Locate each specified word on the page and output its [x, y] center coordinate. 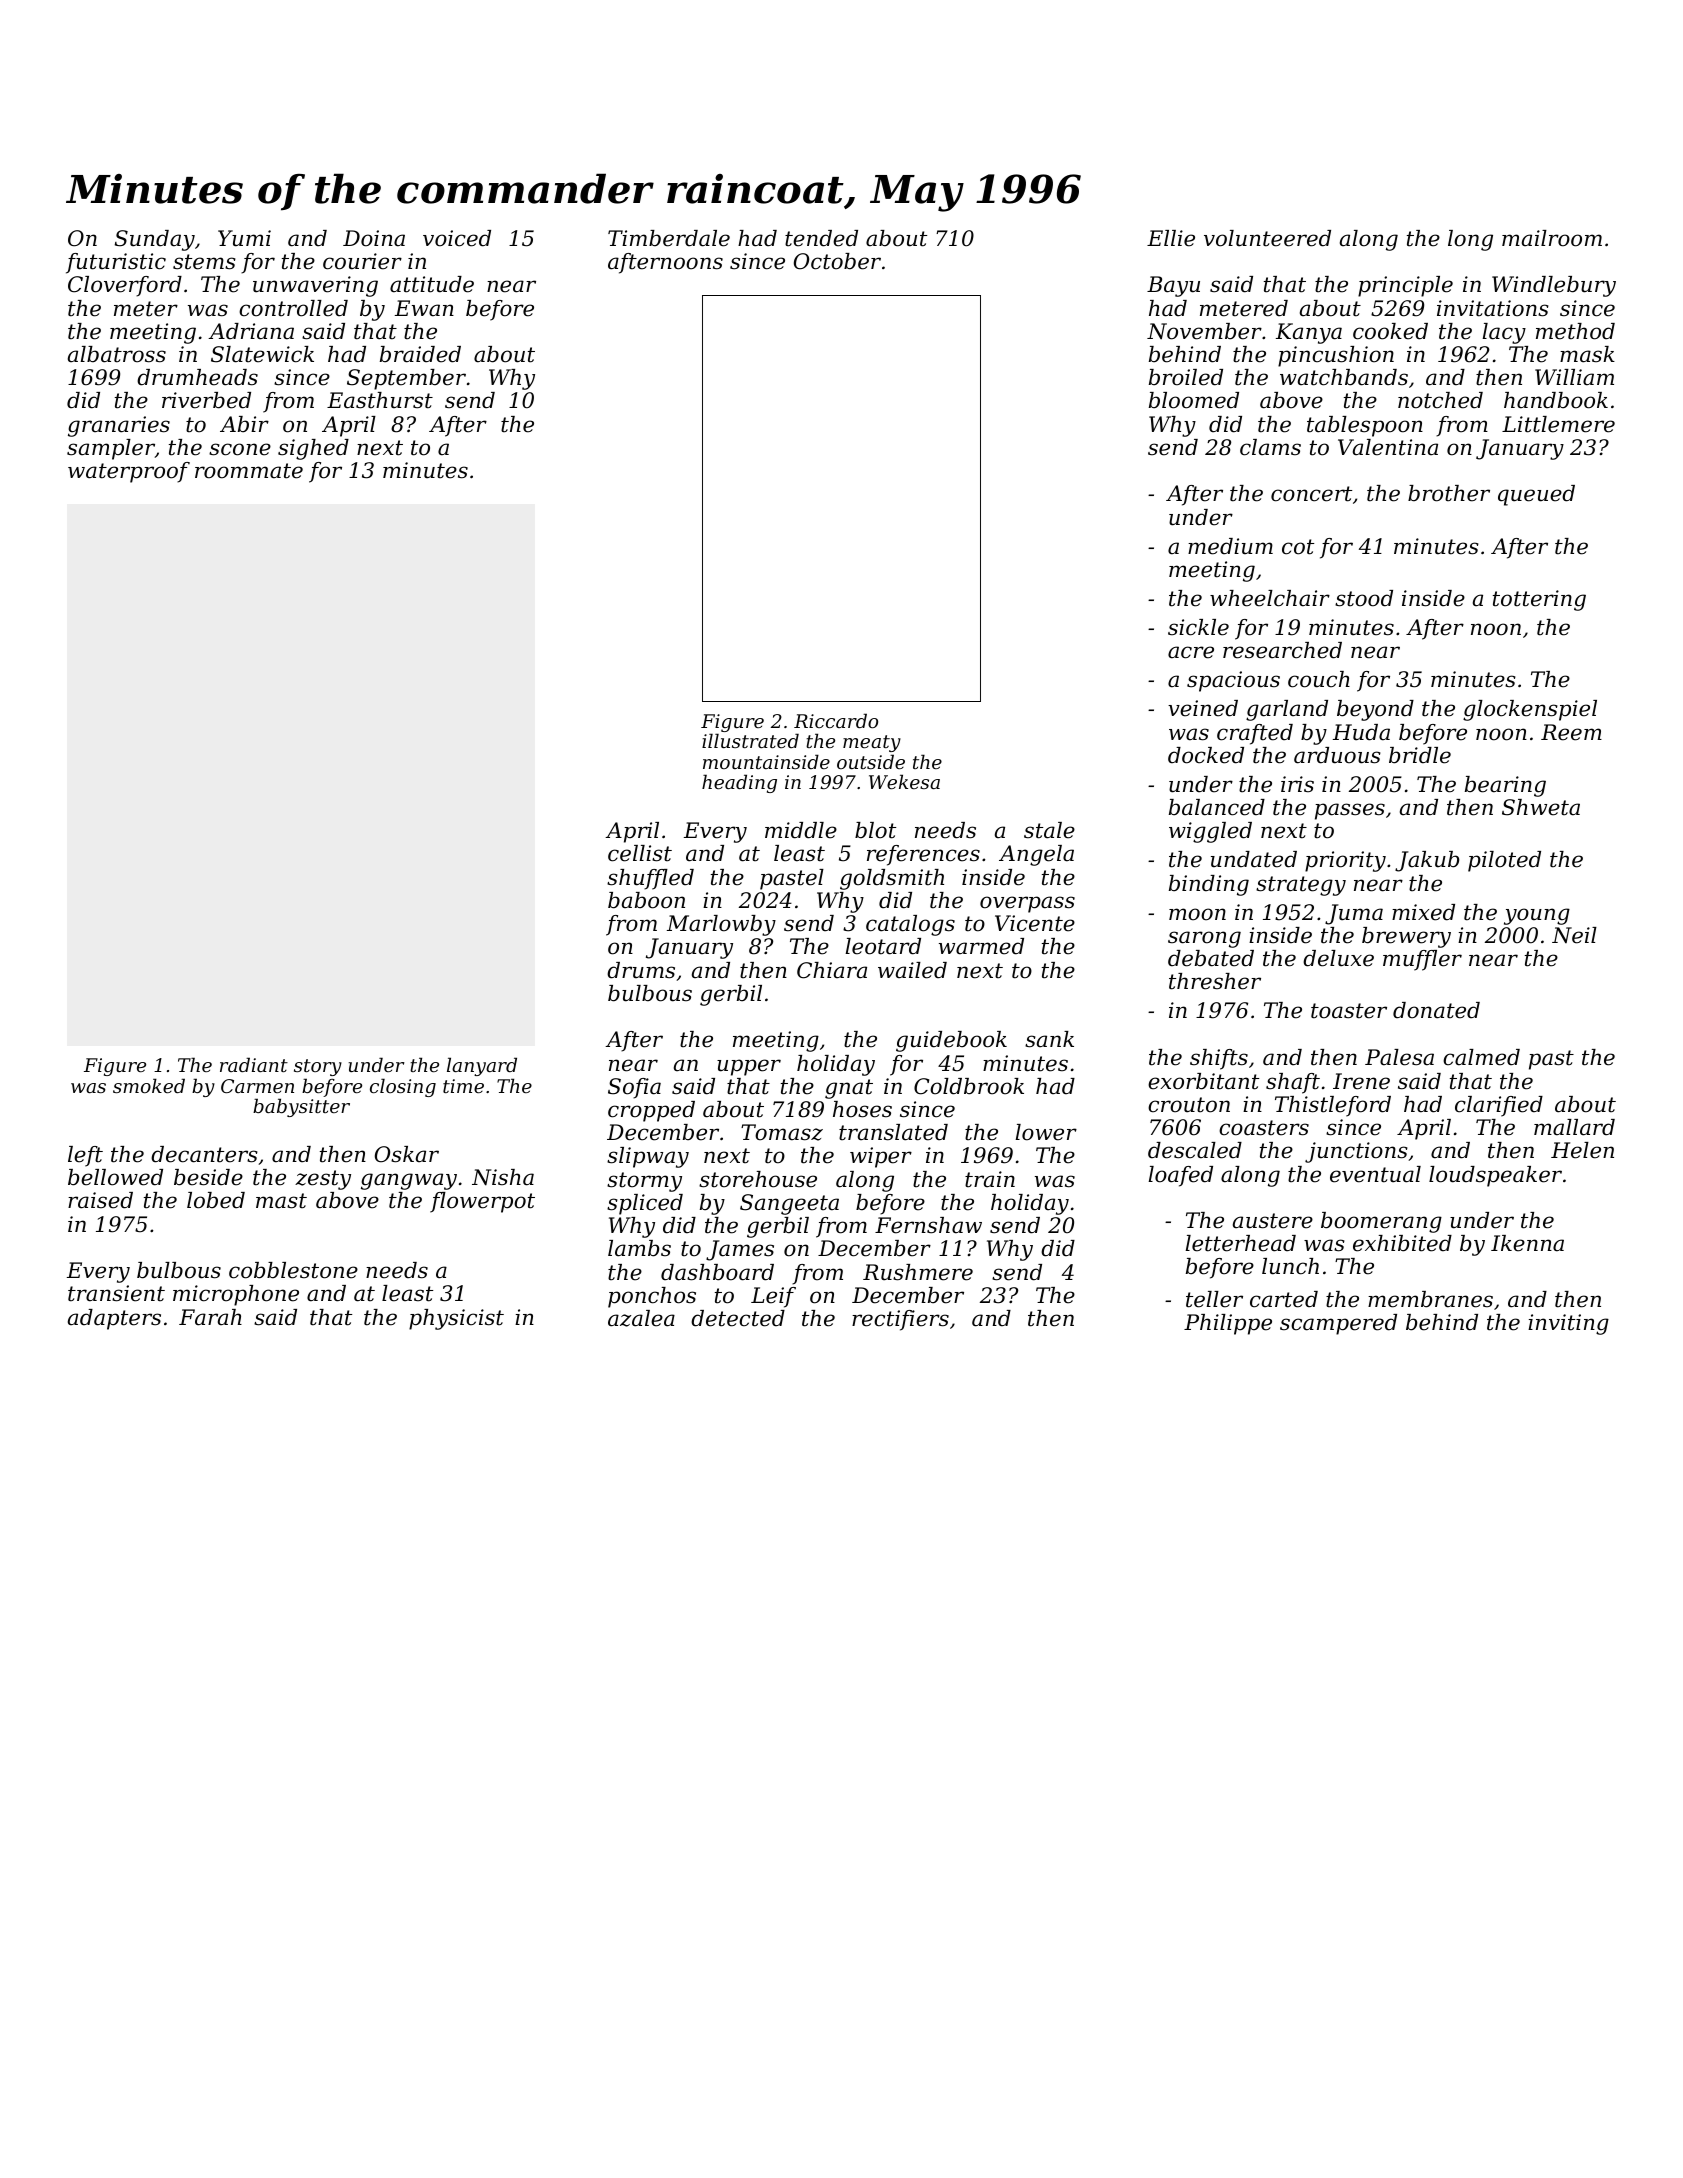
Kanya [1309, 333]
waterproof [129, 472]
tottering [1539, 600]
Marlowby [721, 925]
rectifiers [900, 1320]
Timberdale [669, 238]
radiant [254, 1064]
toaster [1349, 1011]
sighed [313, 449]
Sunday [155, 240]
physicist [456, 1319]
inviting [1568, 1324]
